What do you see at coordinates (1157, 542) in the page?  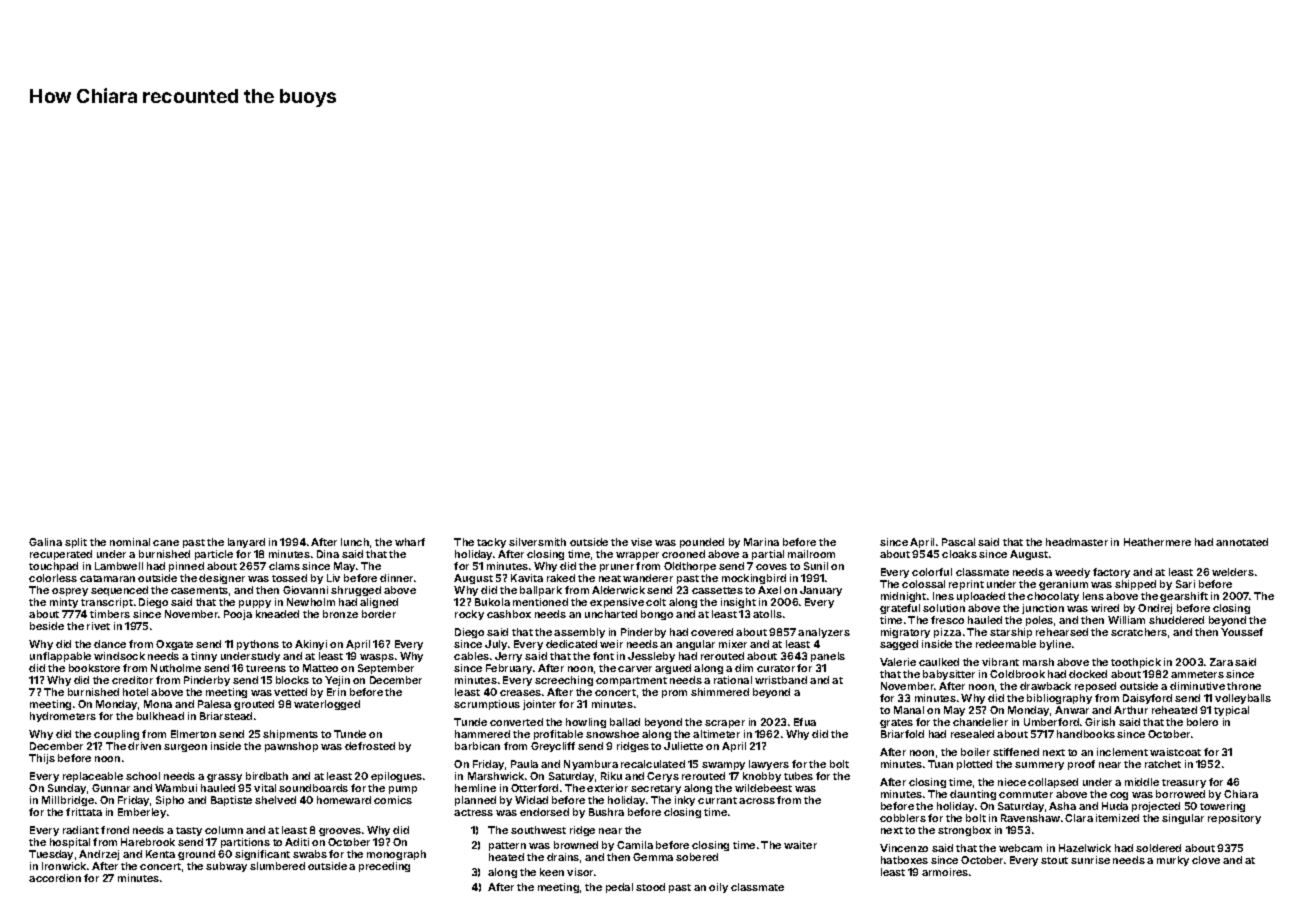 I see `Heathermere` at bounding box center [1157, 542].
